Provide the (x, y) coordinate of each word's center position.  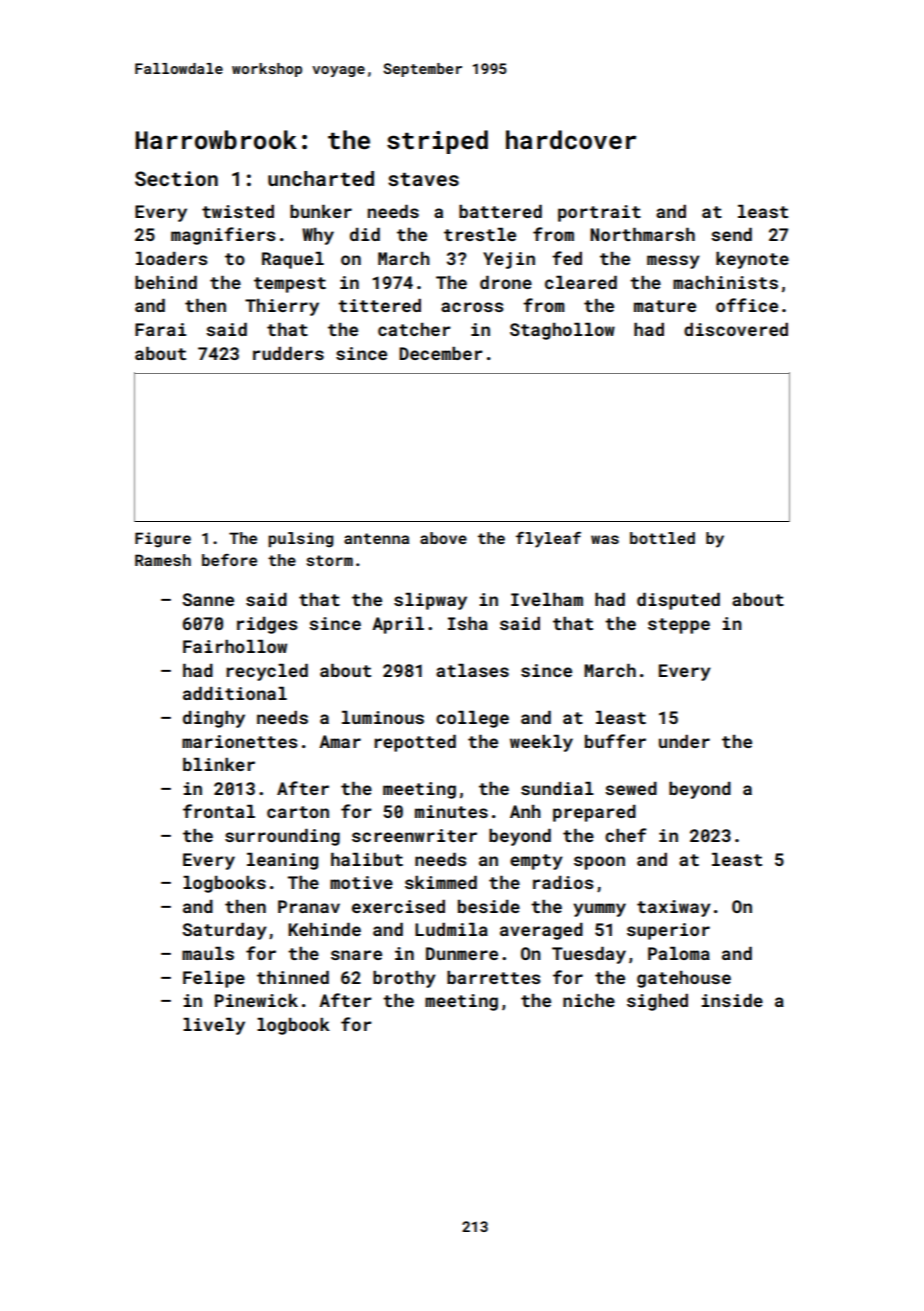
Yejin (509, 260)
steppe (679, 626)
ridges (267, 625)
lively (214, 1026)
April (398, 625)
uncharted (321, 178)
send (731, 234)
